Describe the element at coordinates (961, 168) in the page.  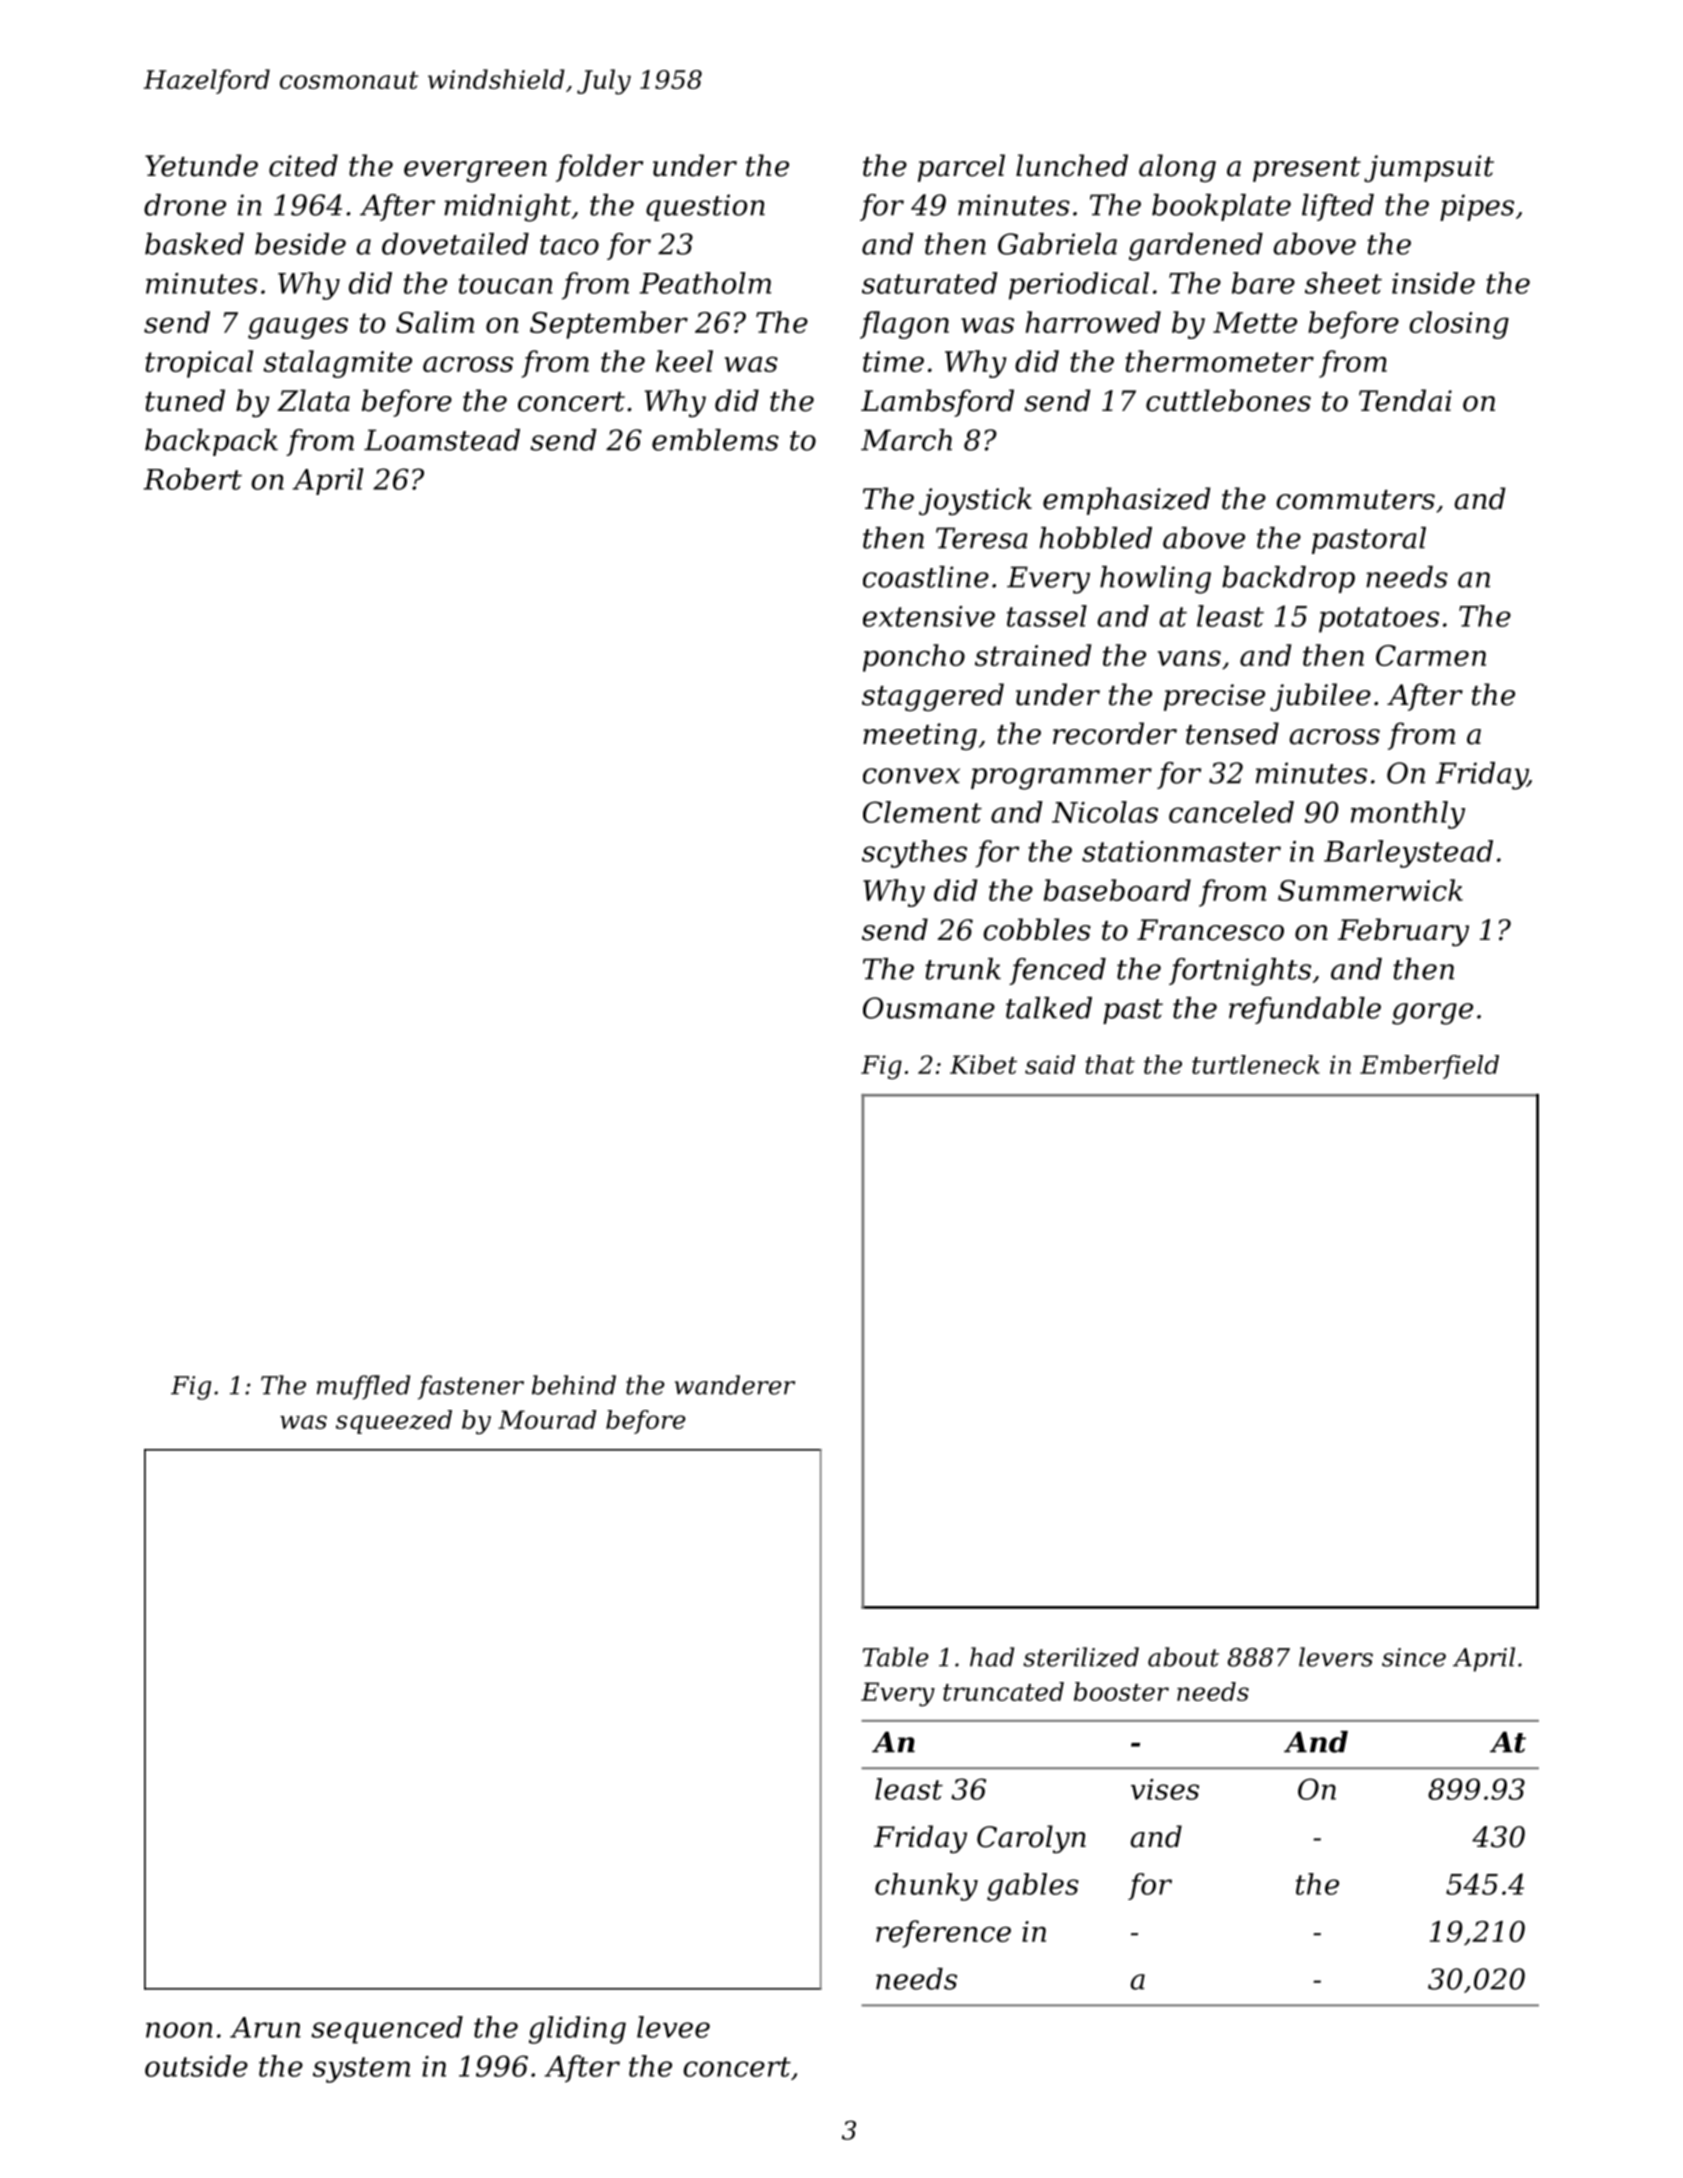
I see `parcel` at that location.
